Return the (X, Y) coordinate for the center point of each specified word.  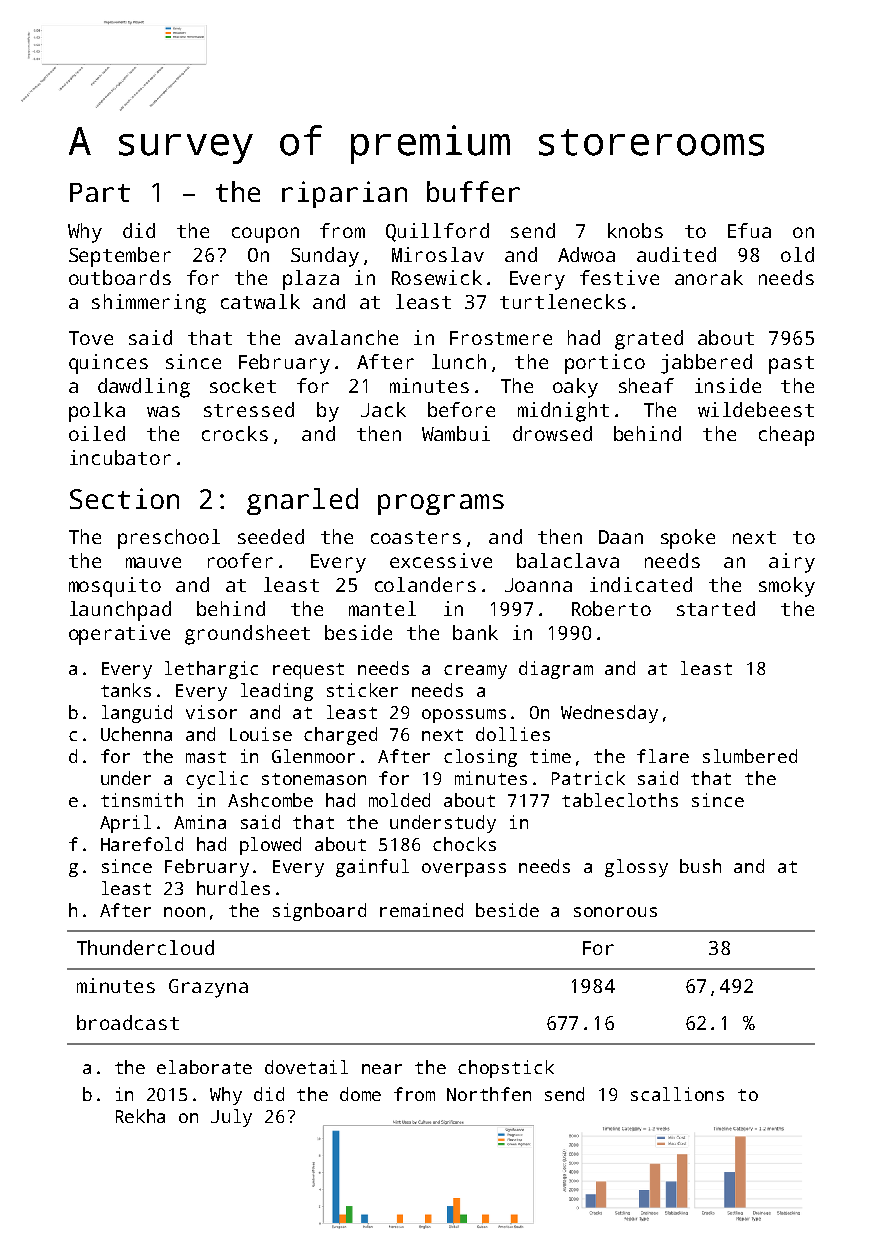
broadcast (128, 1022)
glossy (636, 868)
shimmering (149, 304)
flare (663, 756)
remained (421, 910)
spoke (688, 539)
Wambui (456, 433)
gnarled (302, 501)
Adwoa (586, 254)
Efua (749, 230)
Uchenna (136, 734)
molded (399, 800)
